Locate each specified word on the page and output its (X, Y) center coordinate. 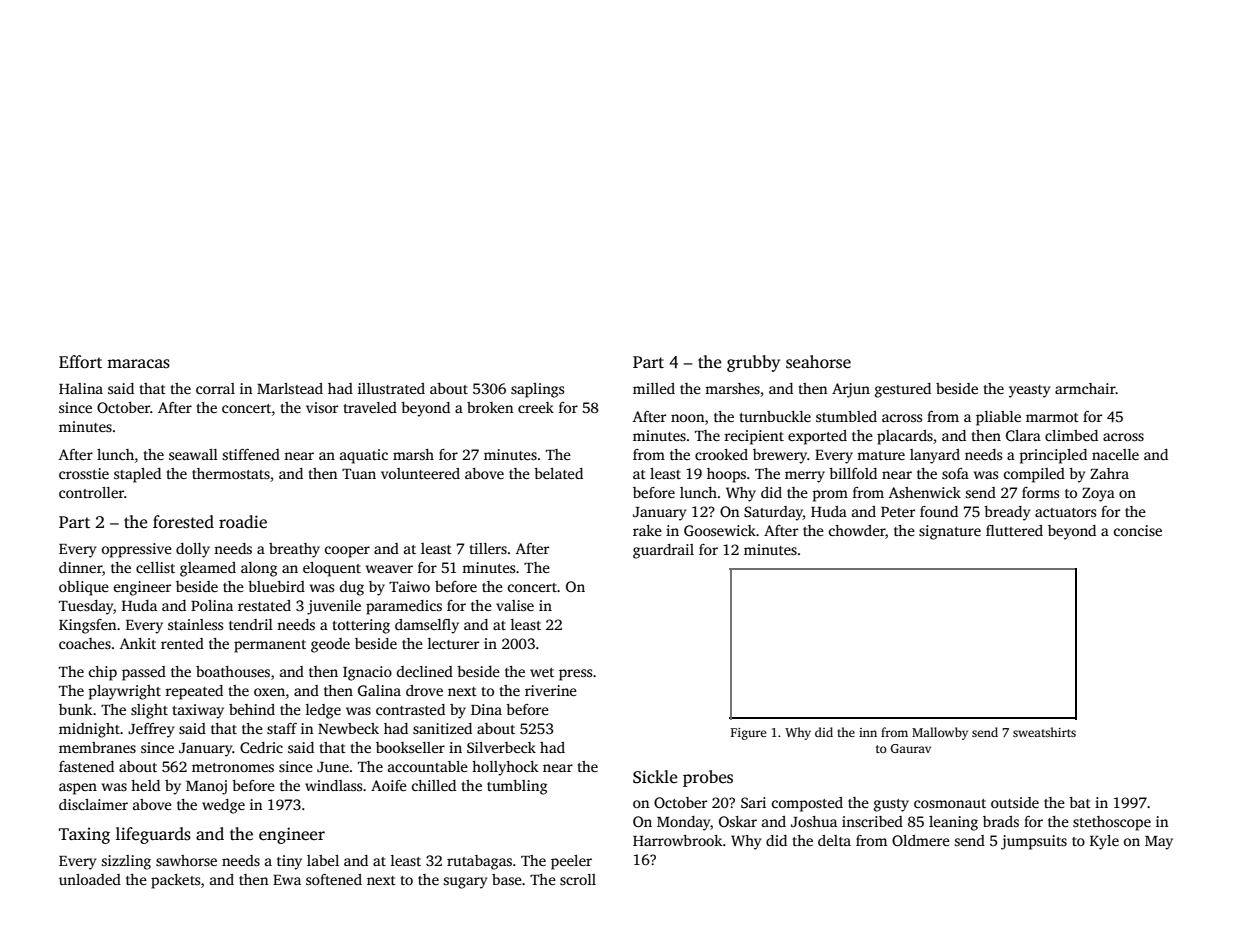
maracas (138, 364)
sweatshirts (1044, 732)
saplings (537, 390)
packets (175, 881)
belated (558, 473)
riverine (551, 690)
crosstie (84, 473)
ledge (323, 711)
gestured (903, 390)
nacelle (1115, 454)
